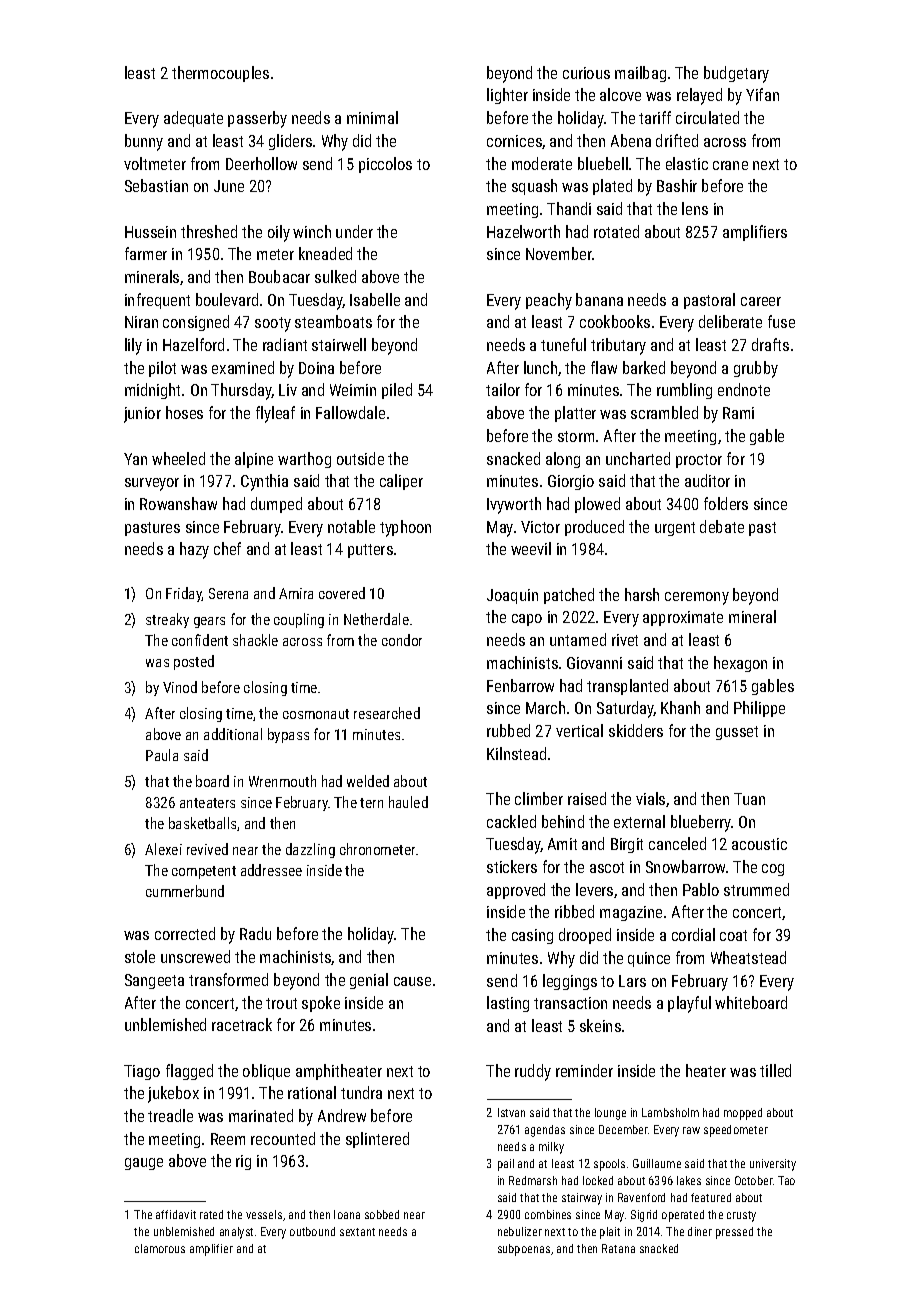 The image size is (924, 1314). Describe the element at coordinates (360, 458) in the screenshot. I see `outside` at that location.
